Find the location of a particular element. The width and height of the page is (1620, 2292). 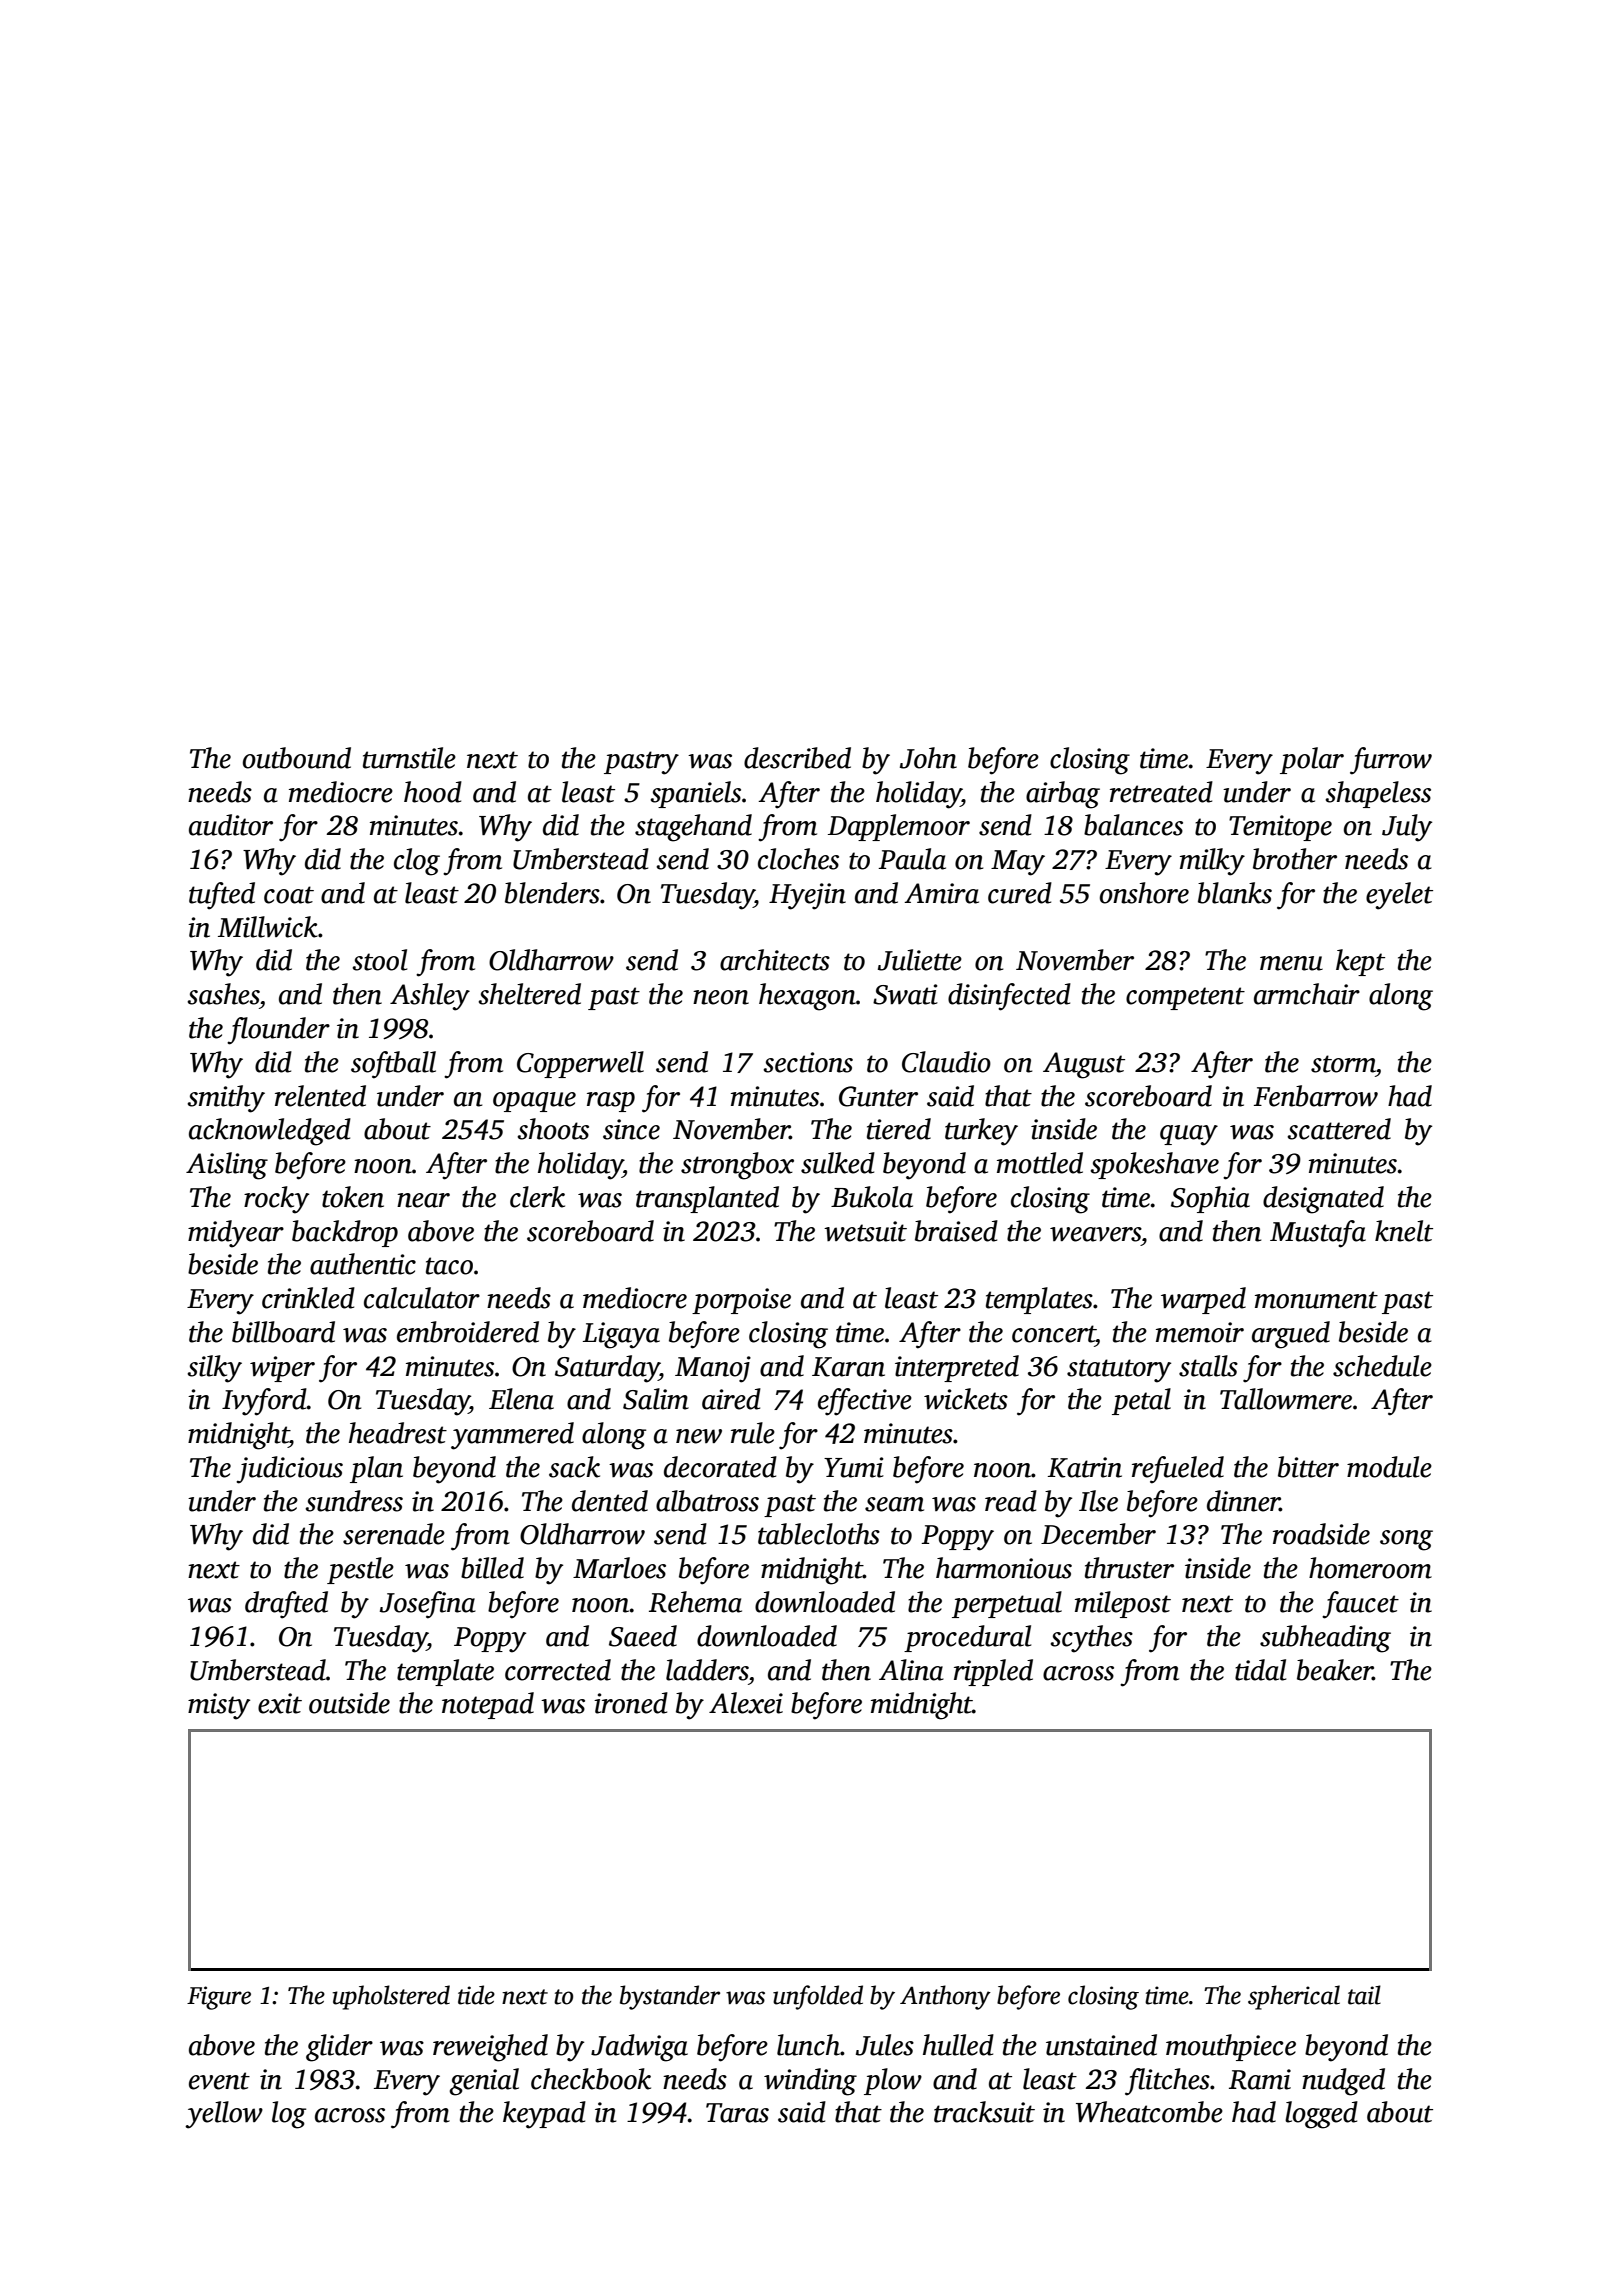

faucet is located at coordinates (1360, 1605).
